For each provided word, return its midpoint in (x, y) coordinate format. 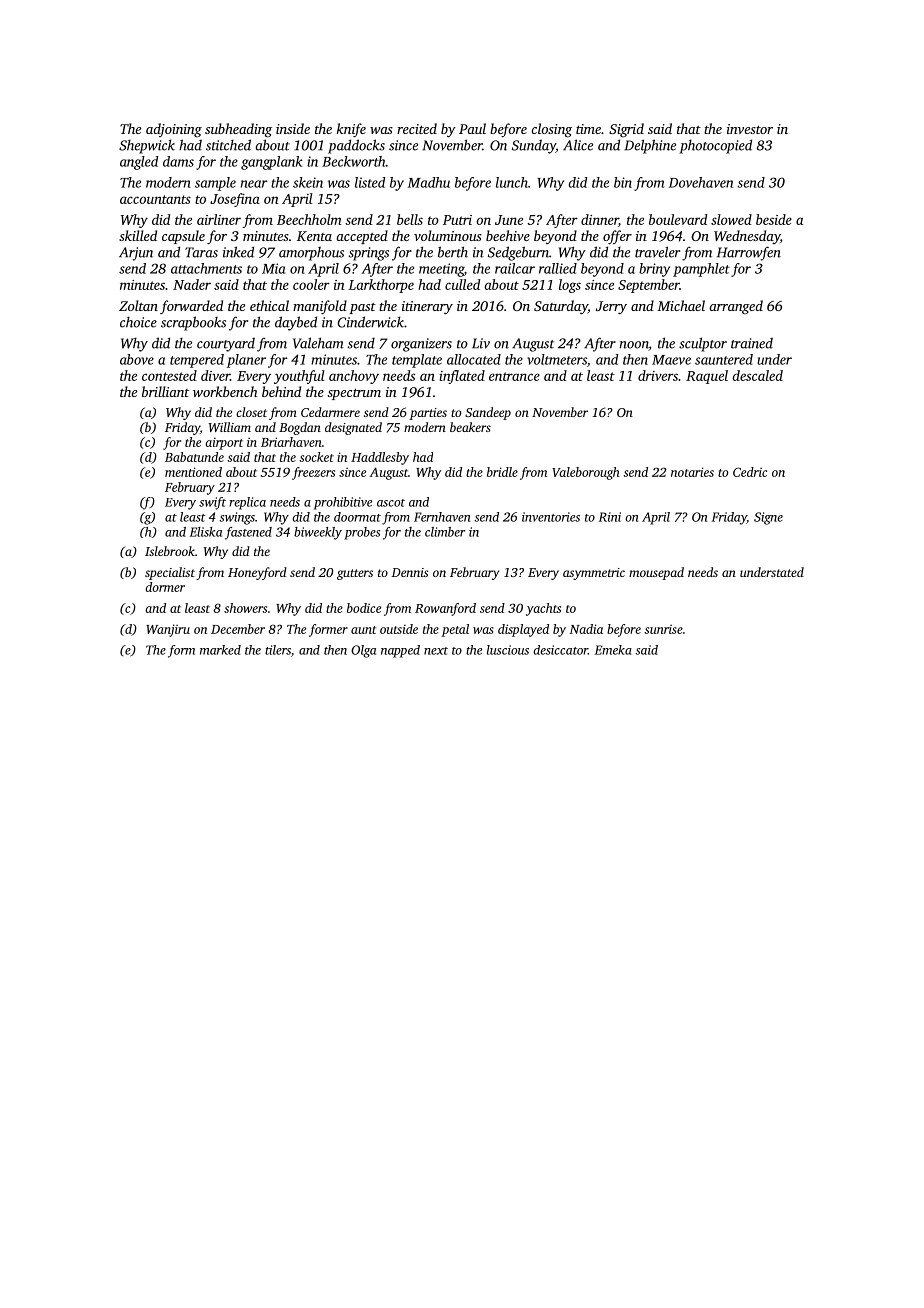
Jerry (611, 307)
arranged (736, 307)
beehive (508, 235)
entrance (514, 376)
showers (245, 608)
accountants (155, 199)
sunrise (664, 629)
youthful (299, 377)
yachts (543, 609)
